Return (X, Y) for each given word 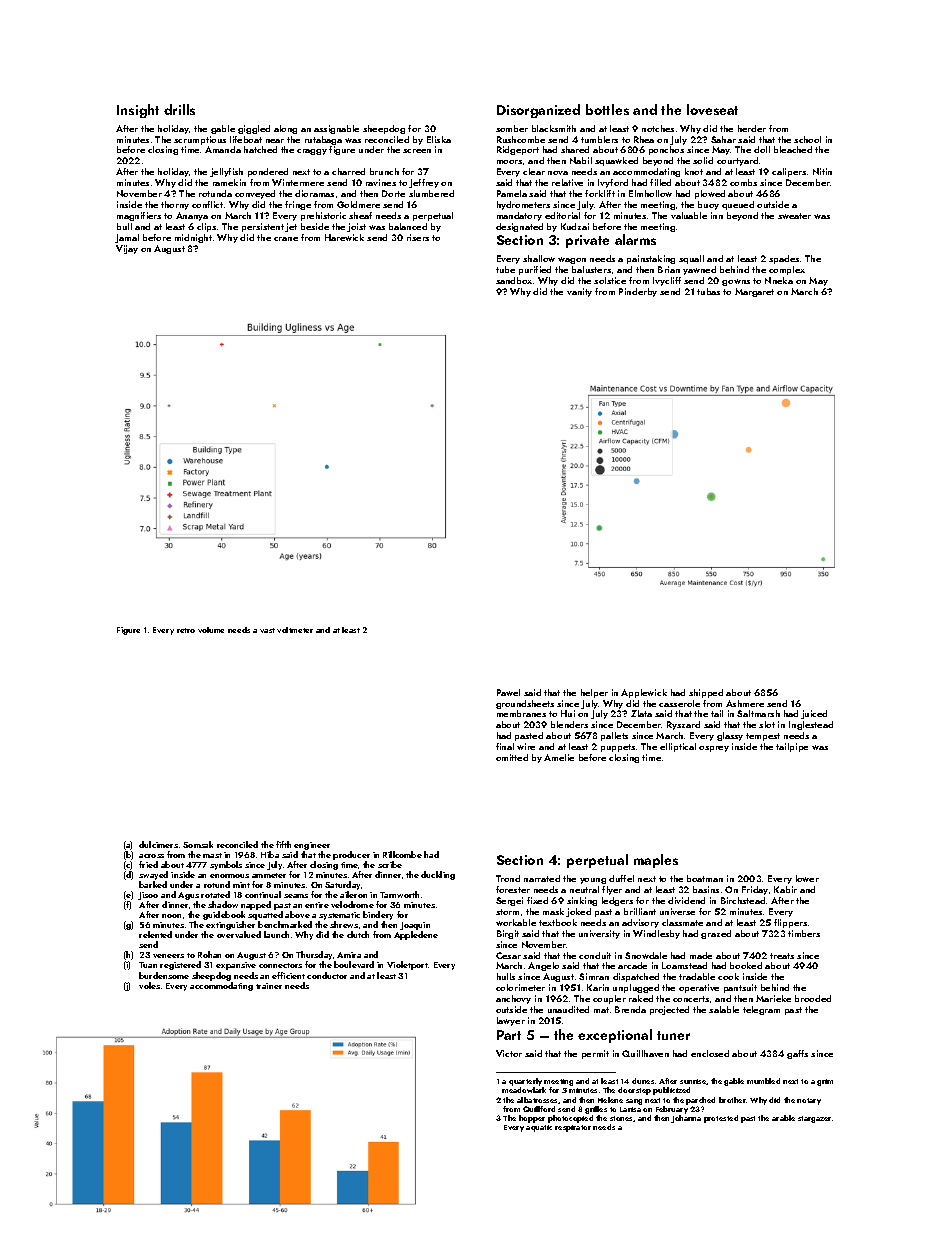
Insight (138, 111)
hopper (532, 1119)
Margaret (754, 292)
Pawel (508, 692)
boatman (705, 878)
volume (211, 630)
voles (149, 985)
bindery (378, 915)
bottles (607, 109)
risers (418, 237)
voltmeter (295, 630)
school (807, 139)
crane (286, 239)
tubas (708, 291)
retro (186, 630)
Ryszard (683, 725)
